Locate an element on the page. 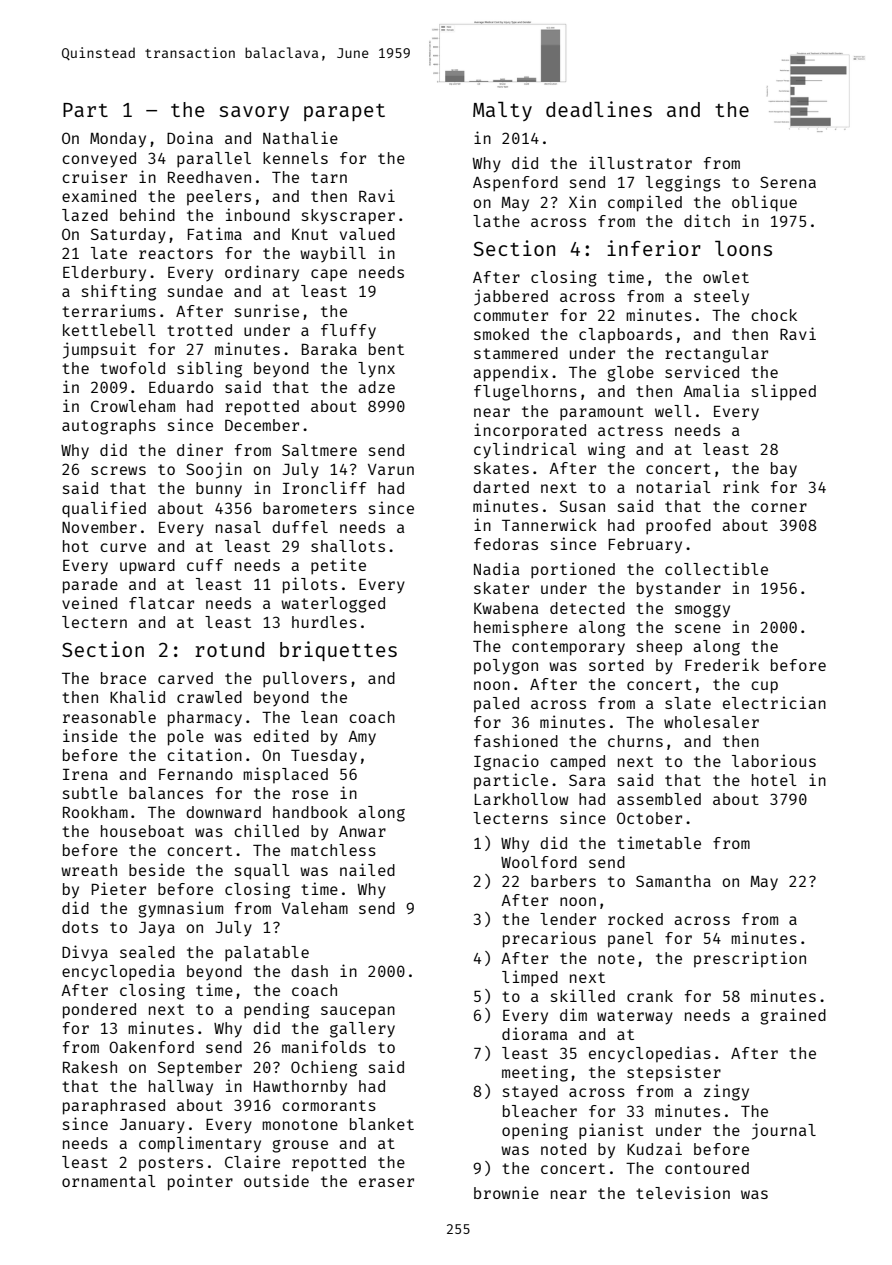 Image resolution: width=892 pixels, height=1265 pixels. bent is located at coordinates (386, 349).
